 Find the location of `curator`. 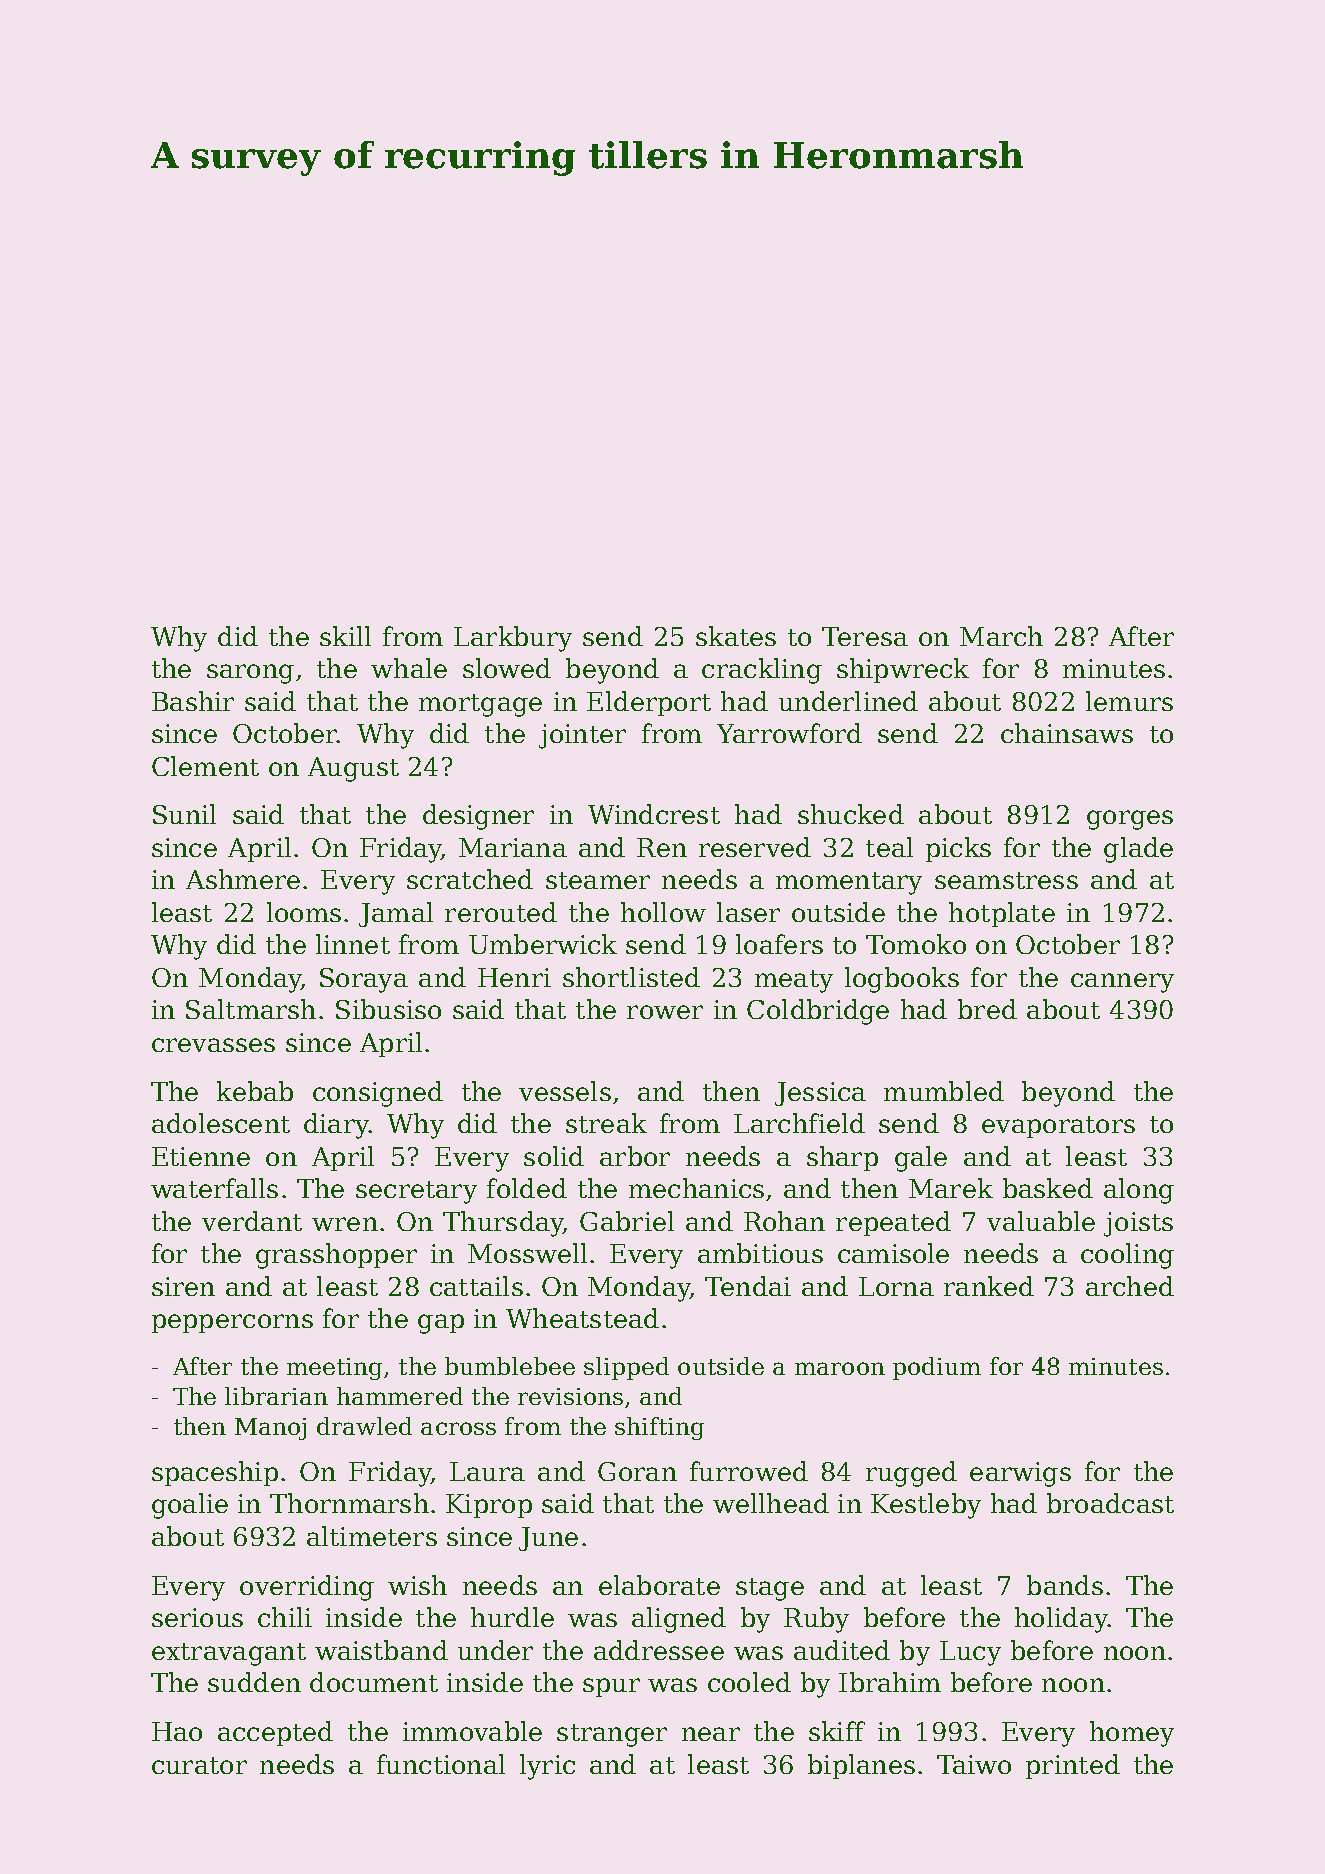

curator is located at coordinates (199, 1765).
